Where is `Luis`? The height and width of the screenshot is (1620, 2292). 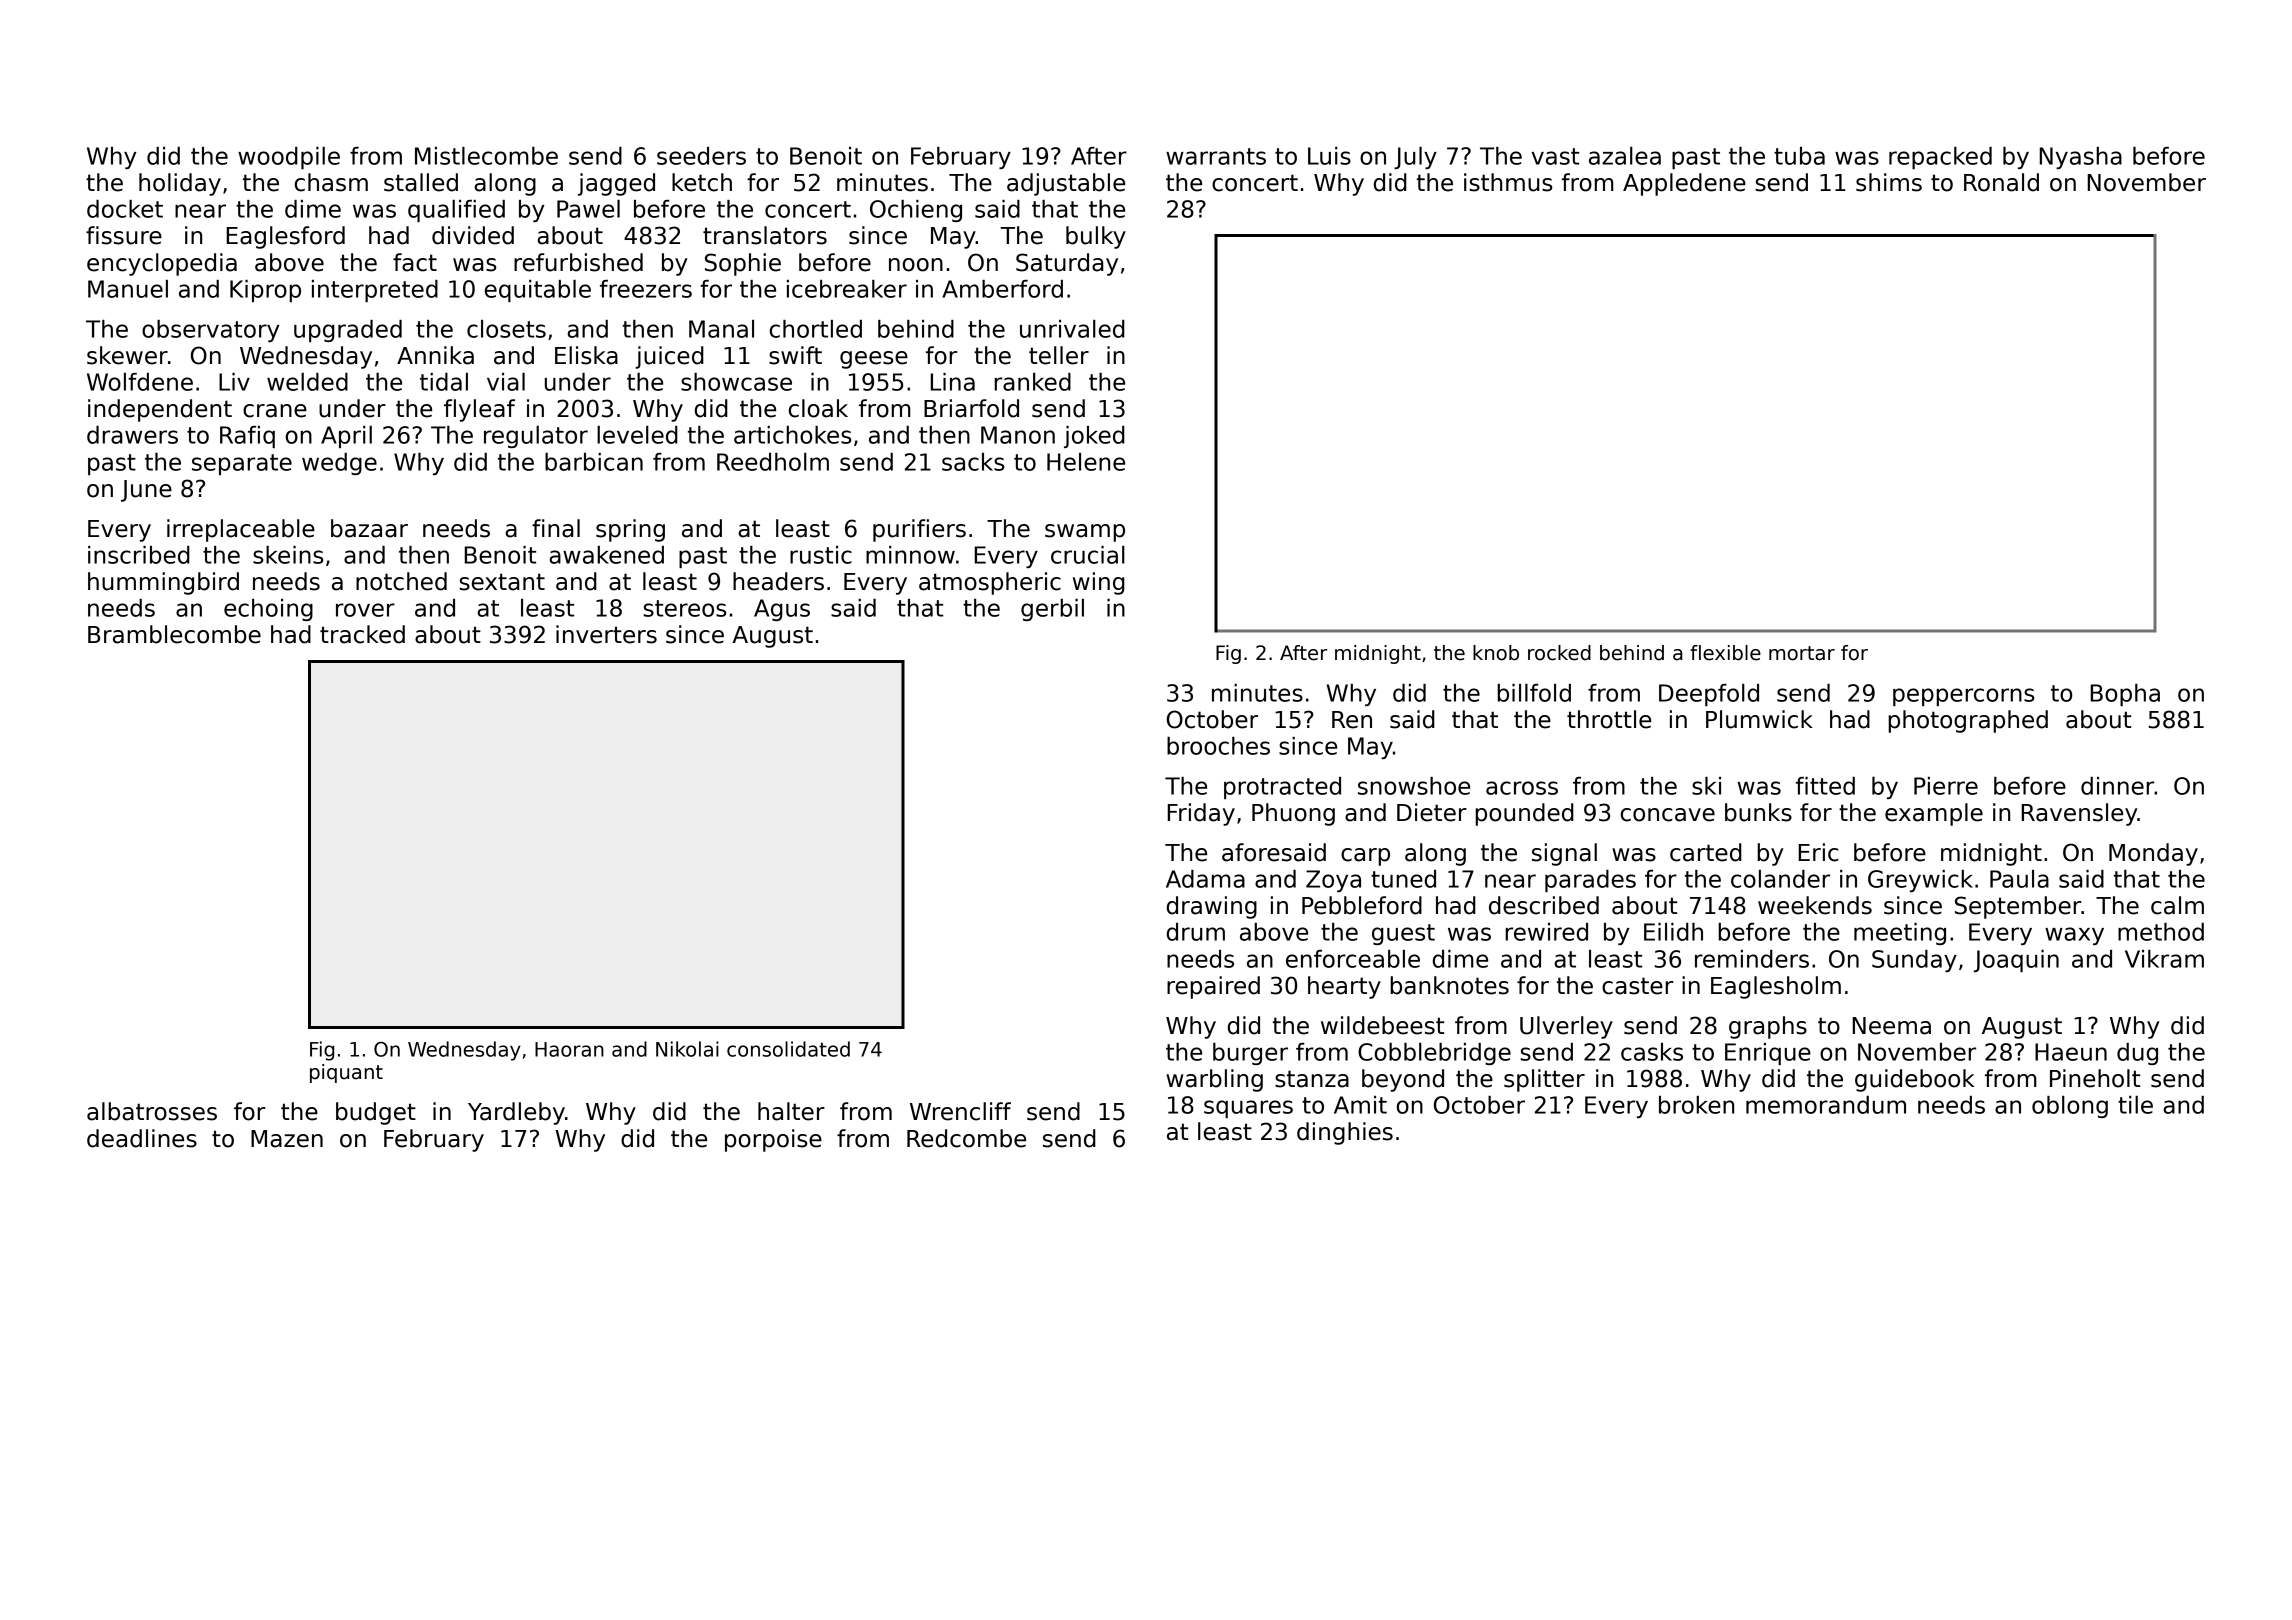
Luis is located at coordinates (1329, 156).
